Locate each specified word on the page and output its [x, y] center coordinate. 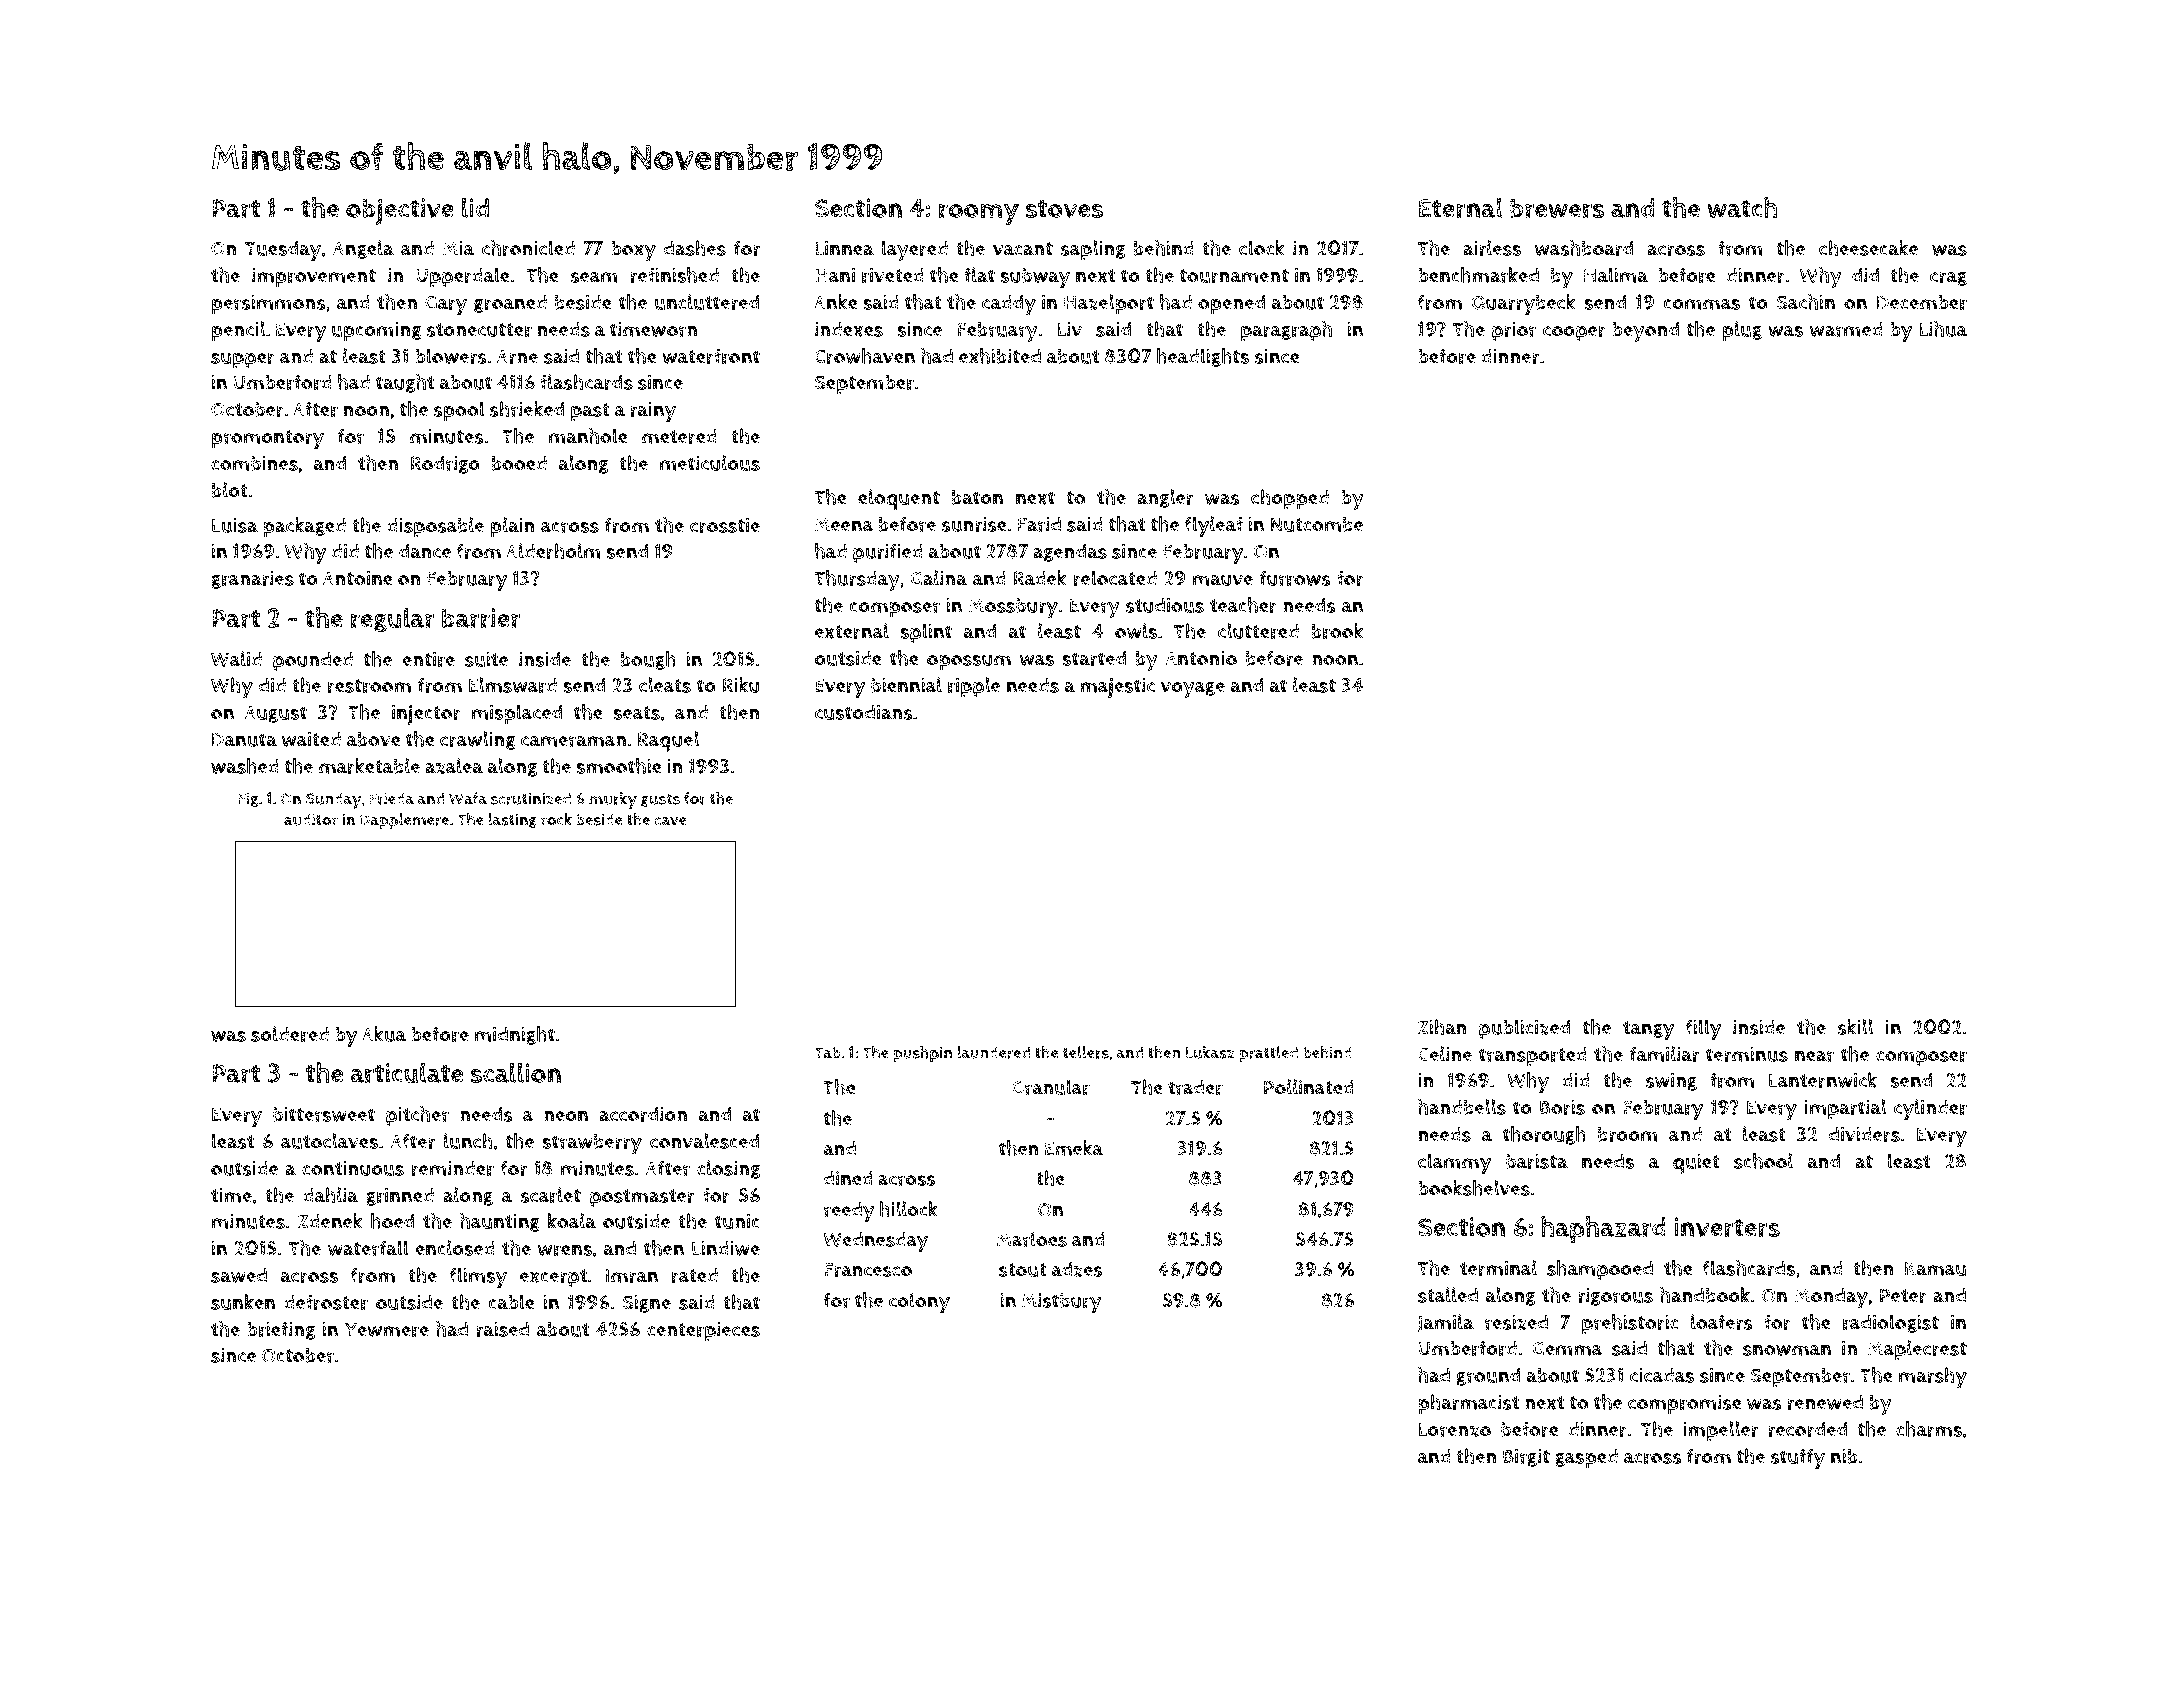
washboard [1584, 248]
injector [426, 715]
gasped [1586, 1459]
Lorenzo [1455, 1429]
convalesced [704, 1141]
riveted [893, 275]
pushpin [922, 1054]
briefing [281, 1330]
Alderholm [553, 551]
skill [1855, 1027]
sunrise [974, 524]
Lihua [1943, 329]
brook [1338, 631]
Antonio [1201, 658]
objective [400, 211]
